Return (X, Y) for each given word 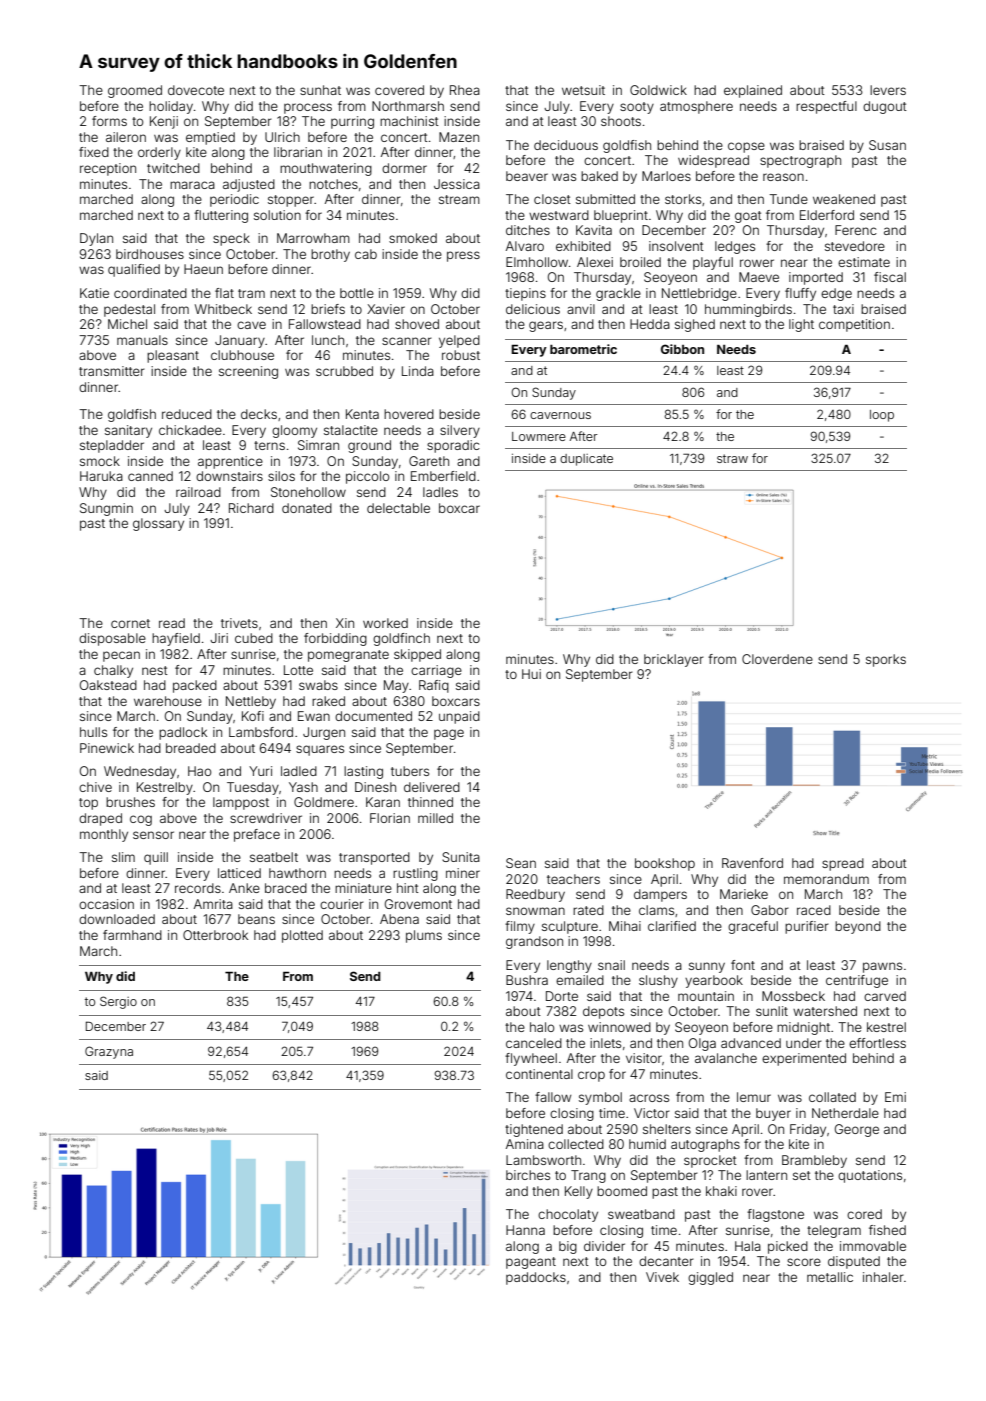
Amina (525, 1144)
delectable (398, 508)
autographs (705, 1145)
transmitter (112, 371)
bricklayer (674, 660)
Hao (200, 771)
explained (753, 91)
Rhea (465, 90)
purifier (807, 927)
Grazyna (109, 1052)
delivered (432, 787)
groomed (135, 91)
